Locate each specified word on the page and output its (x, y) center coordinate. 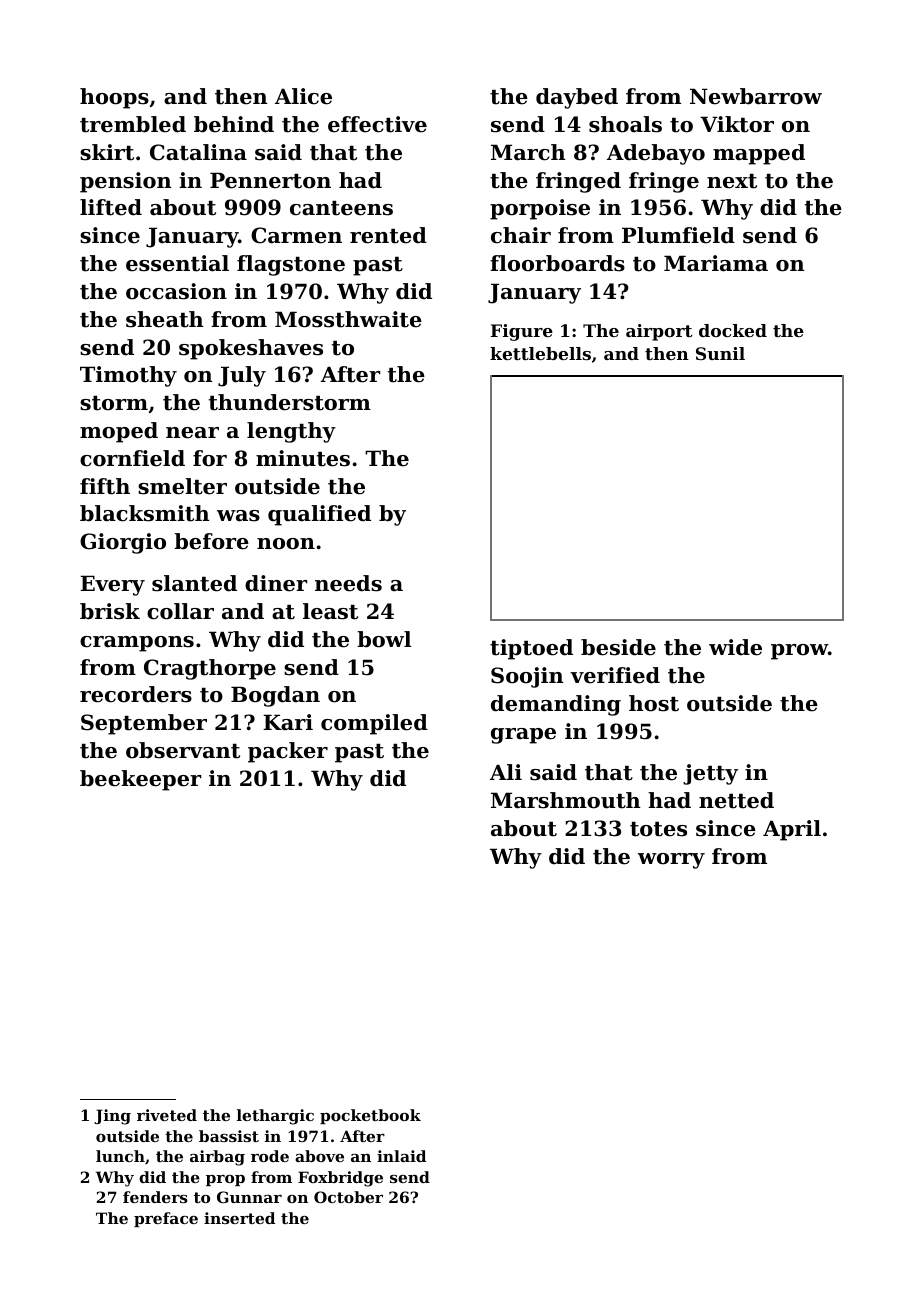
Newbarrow (756, 96)
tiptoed (531, 649)
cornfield (132, 458)
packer (288, 752)
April (792, 830)
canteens (341, 208)
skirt (107, 152)
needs (348, 583)
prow (799, 652)
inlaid (401, 1156)
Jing (112, 1117)
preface (166, 1219)
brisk (110, 611)
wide (735, 647)
